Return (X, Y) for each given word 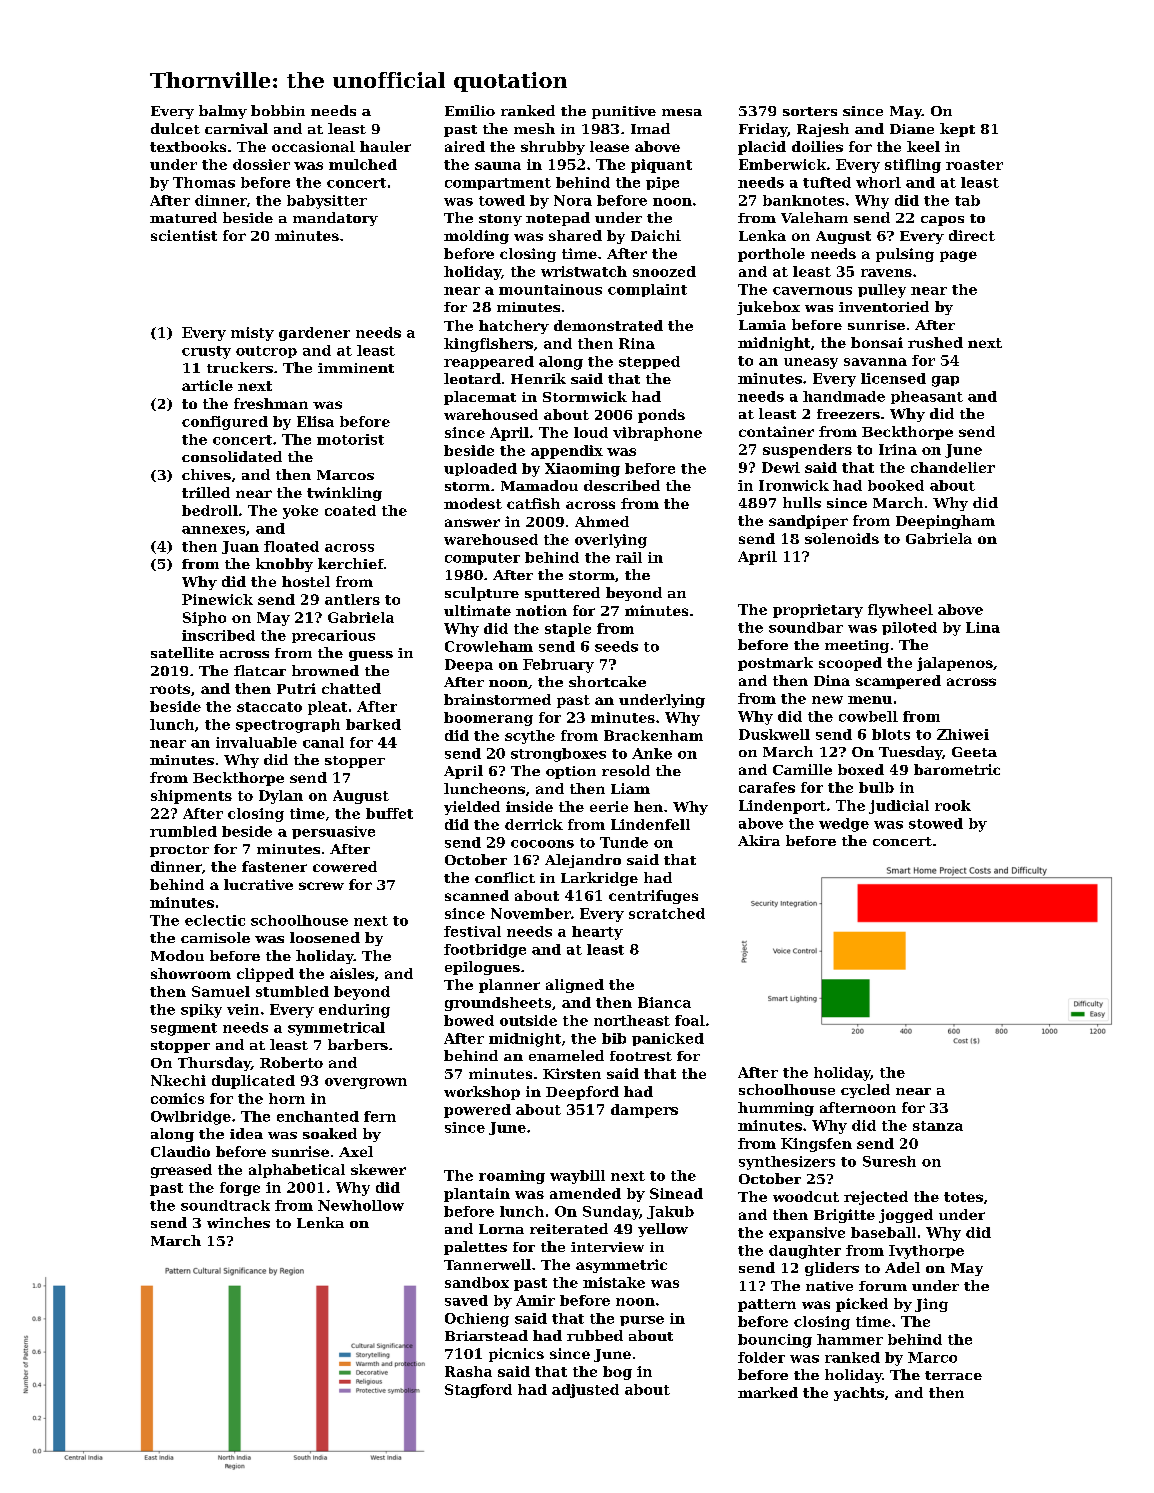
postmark (775, 664)
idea (246, 1133)
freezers (848, 414)
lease (609, 146)
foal (690, 1020)
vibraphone (657, 434)
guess (371, 656)
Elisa (315, 421)
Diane (912, 129)
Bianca (664, 1002)
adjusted (585, 1391)
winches (238, 1222)
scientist (184, 235)
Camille (802, 769)
